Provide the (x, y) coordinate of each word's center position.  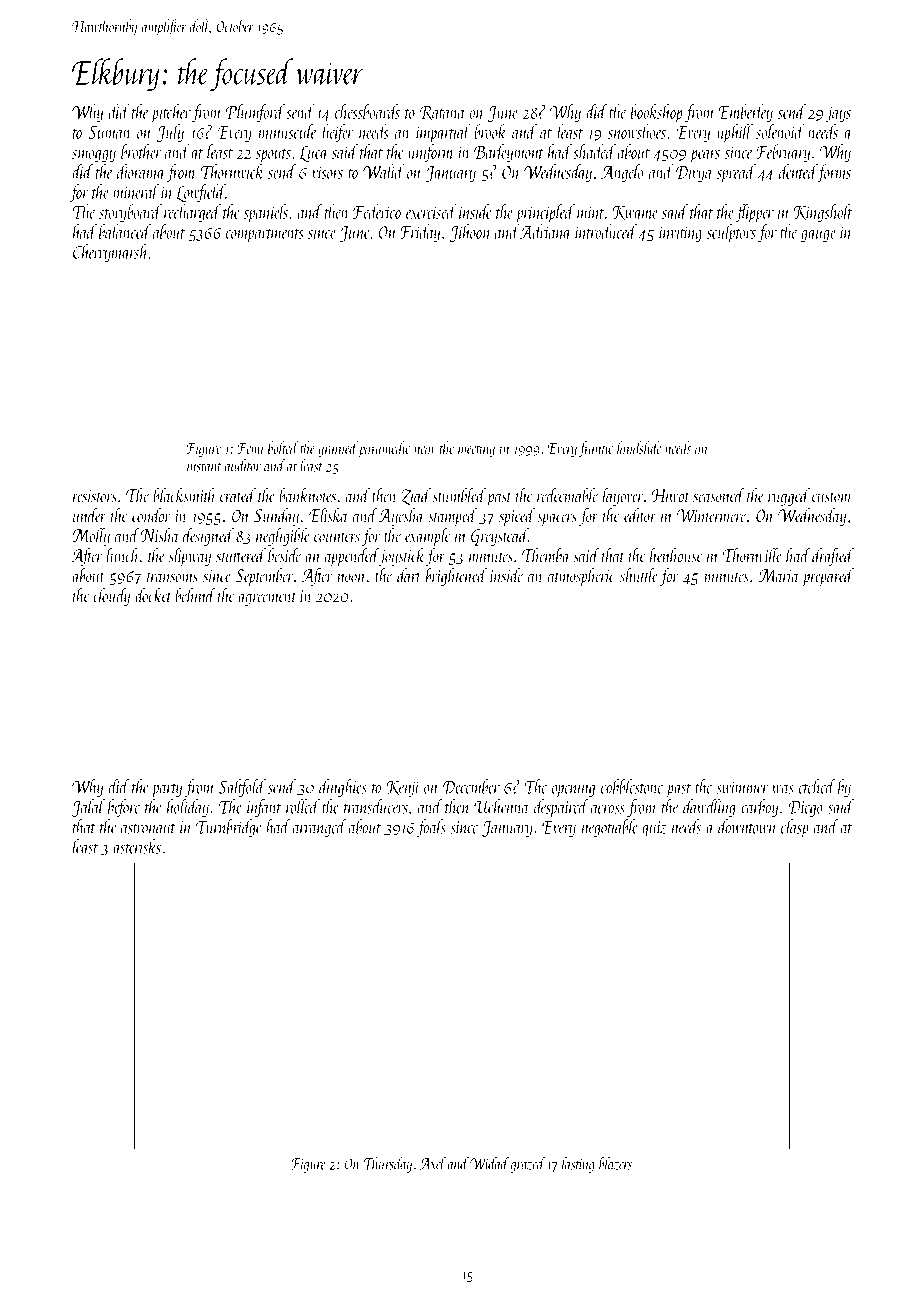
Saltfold (242, 788)
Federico (377, 211)
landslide (639, 447)
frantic (596, 449)
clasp (794, 828)
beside (284, 555)
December (471, 786)
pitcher (171, 113)
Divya (694, 174)
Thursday (387, 1165)
